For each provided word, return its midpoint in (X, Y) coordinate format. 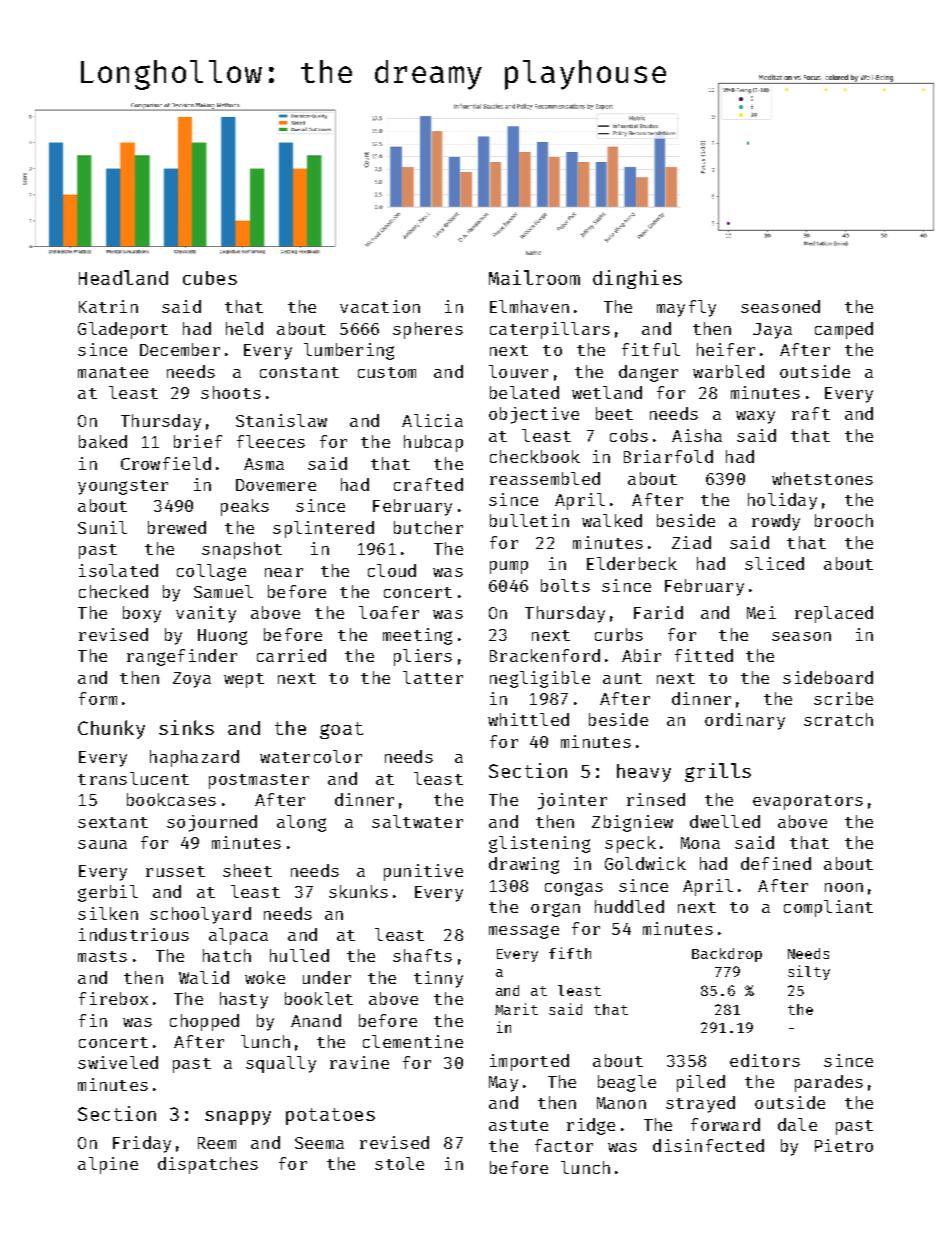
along (301, 823)
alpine (108, 1165)
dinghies (637, 279)
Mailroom (534, 277)
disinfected (708, 1145)
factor (564, 1145)
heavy (644, 773)
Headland (123, 277)
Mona (700, 843)
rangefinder (182, 657)
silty (809, 972)
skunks (358, 891)
